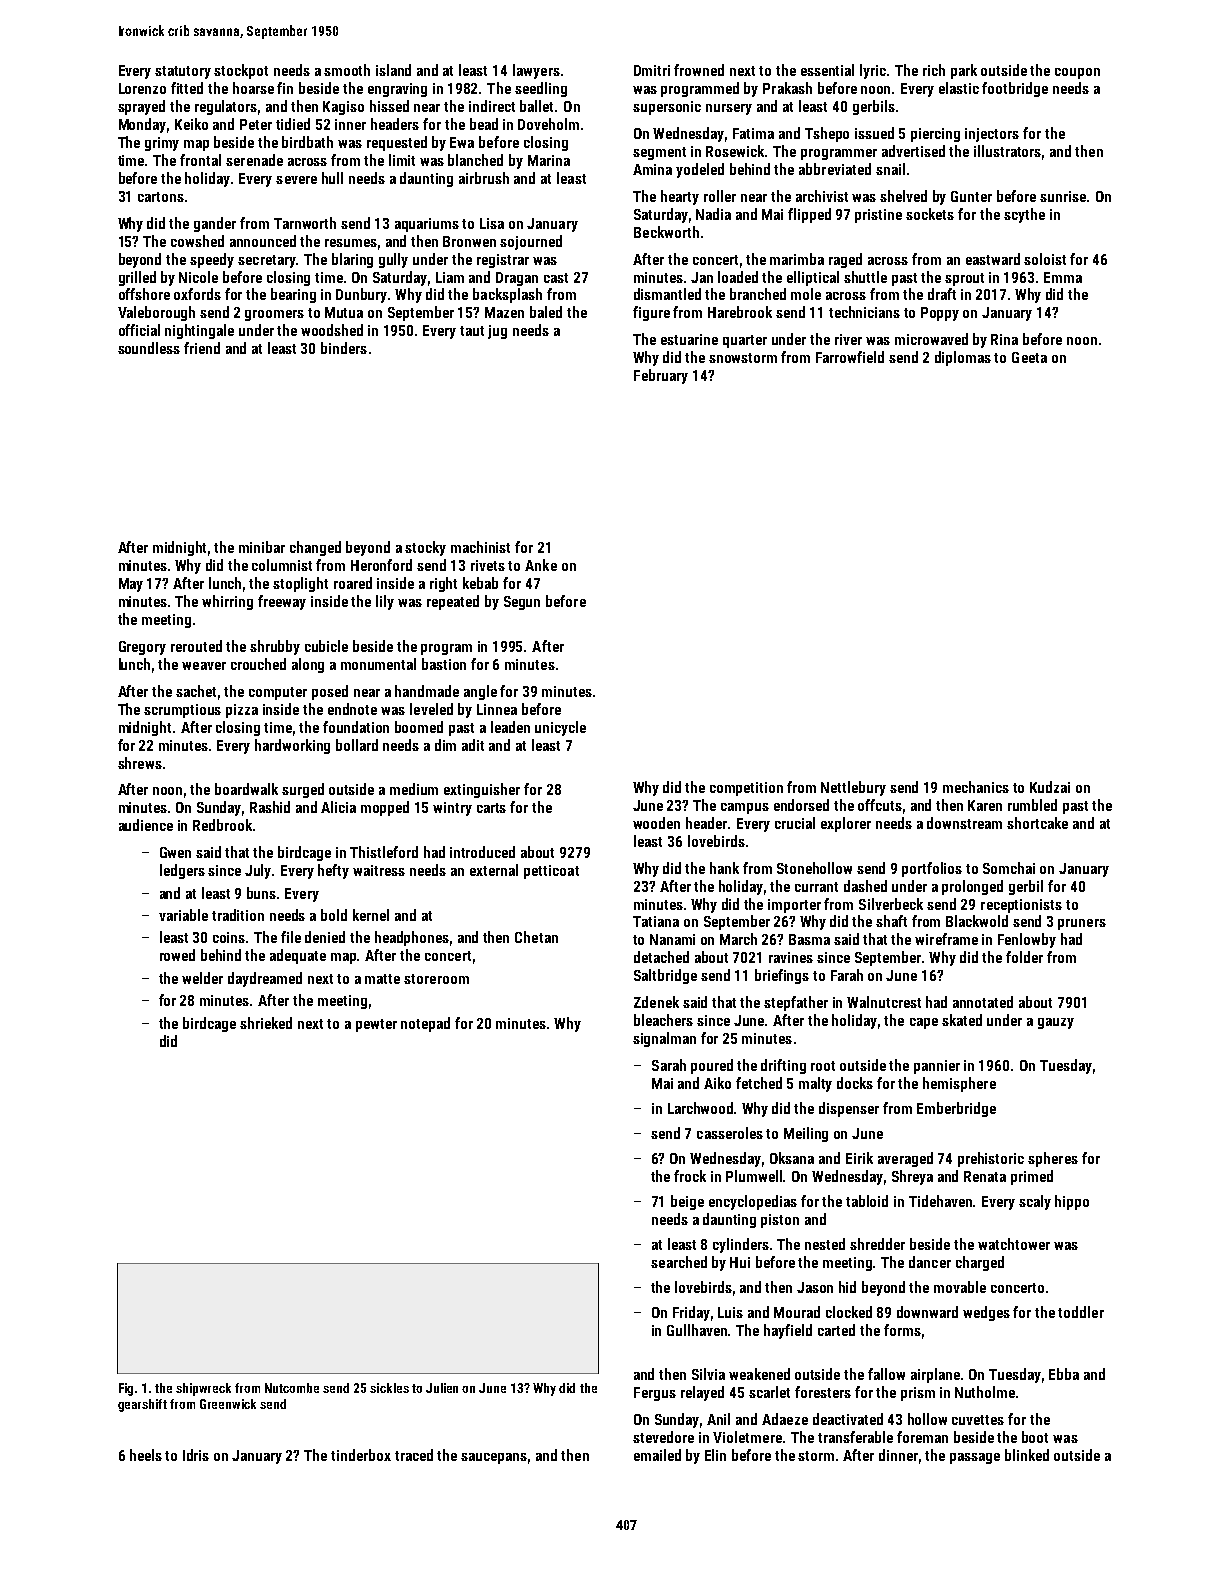 The height and width of the screenshot is (1594, 1232). What do you see at coordinates (541, 565) in the screenshot?
I see `Anke` at bounding box center [541, 565].
